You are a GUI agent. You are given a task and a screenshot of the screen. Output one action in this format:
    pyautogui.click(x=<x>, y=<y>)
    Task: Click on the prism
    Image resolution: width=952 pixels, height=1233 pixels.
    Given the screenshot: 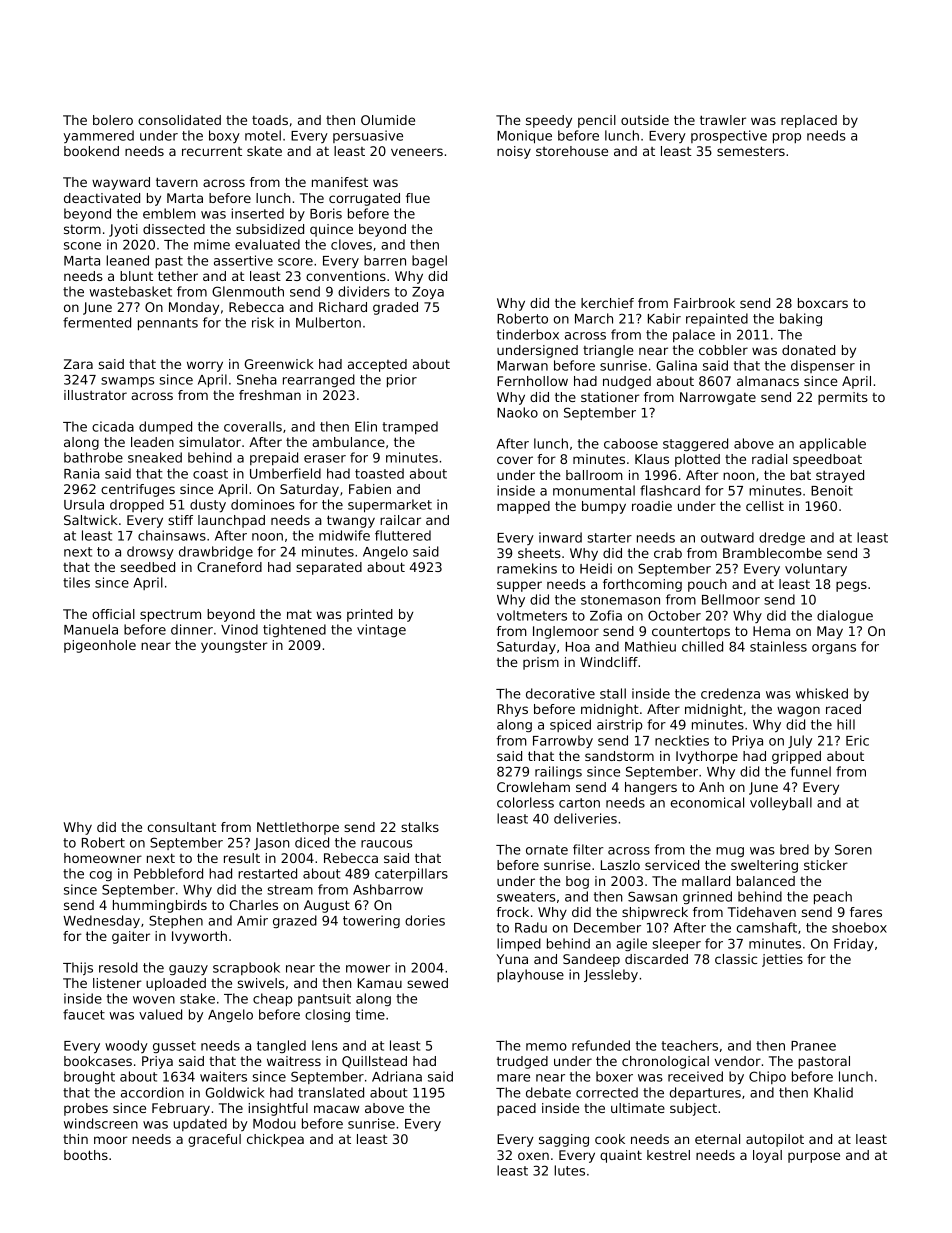 What is the action you would take?
    pyautogui.click(x=541, y=663)
